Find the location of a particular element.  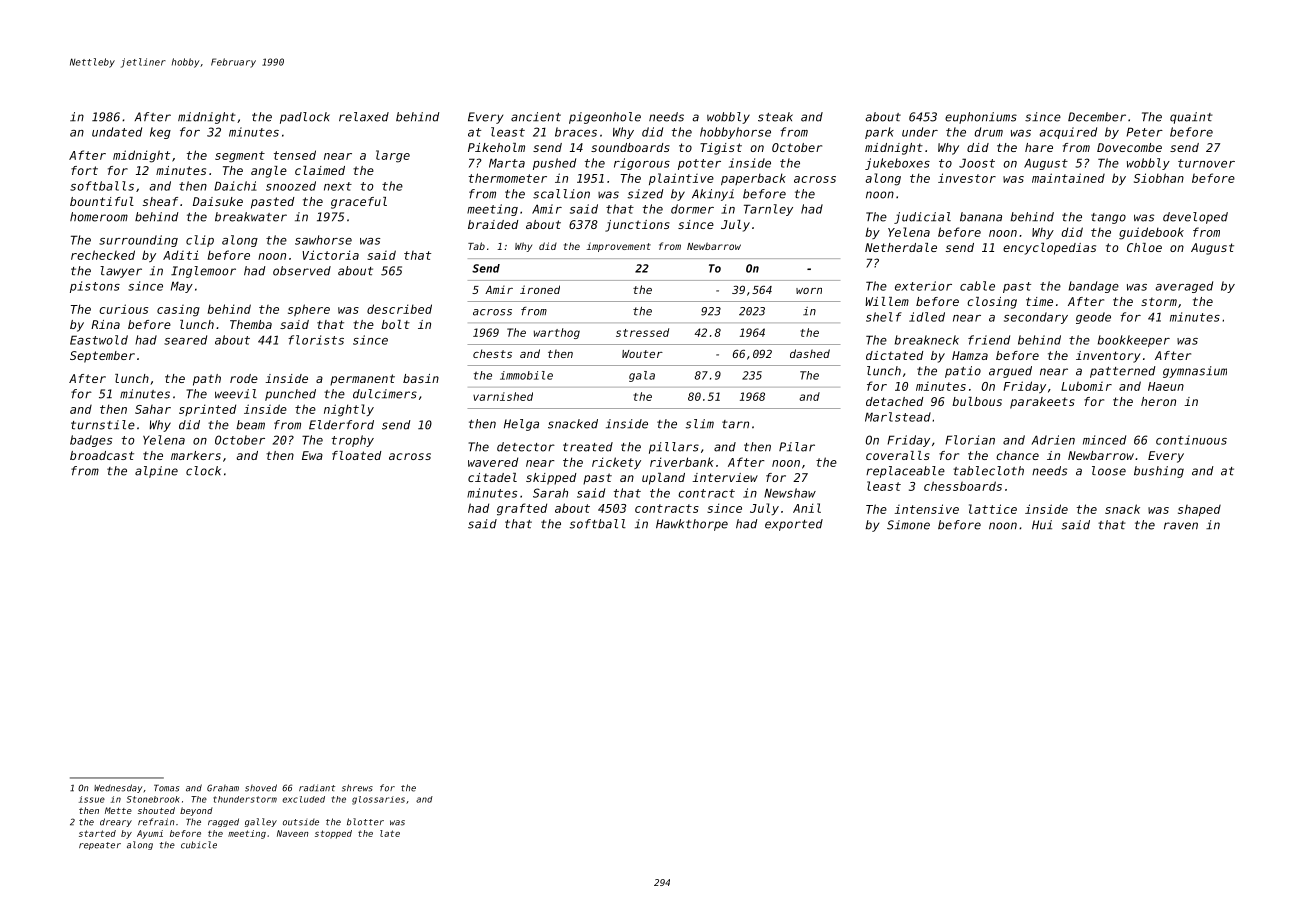

drum is located at coordinates (988, 132).
